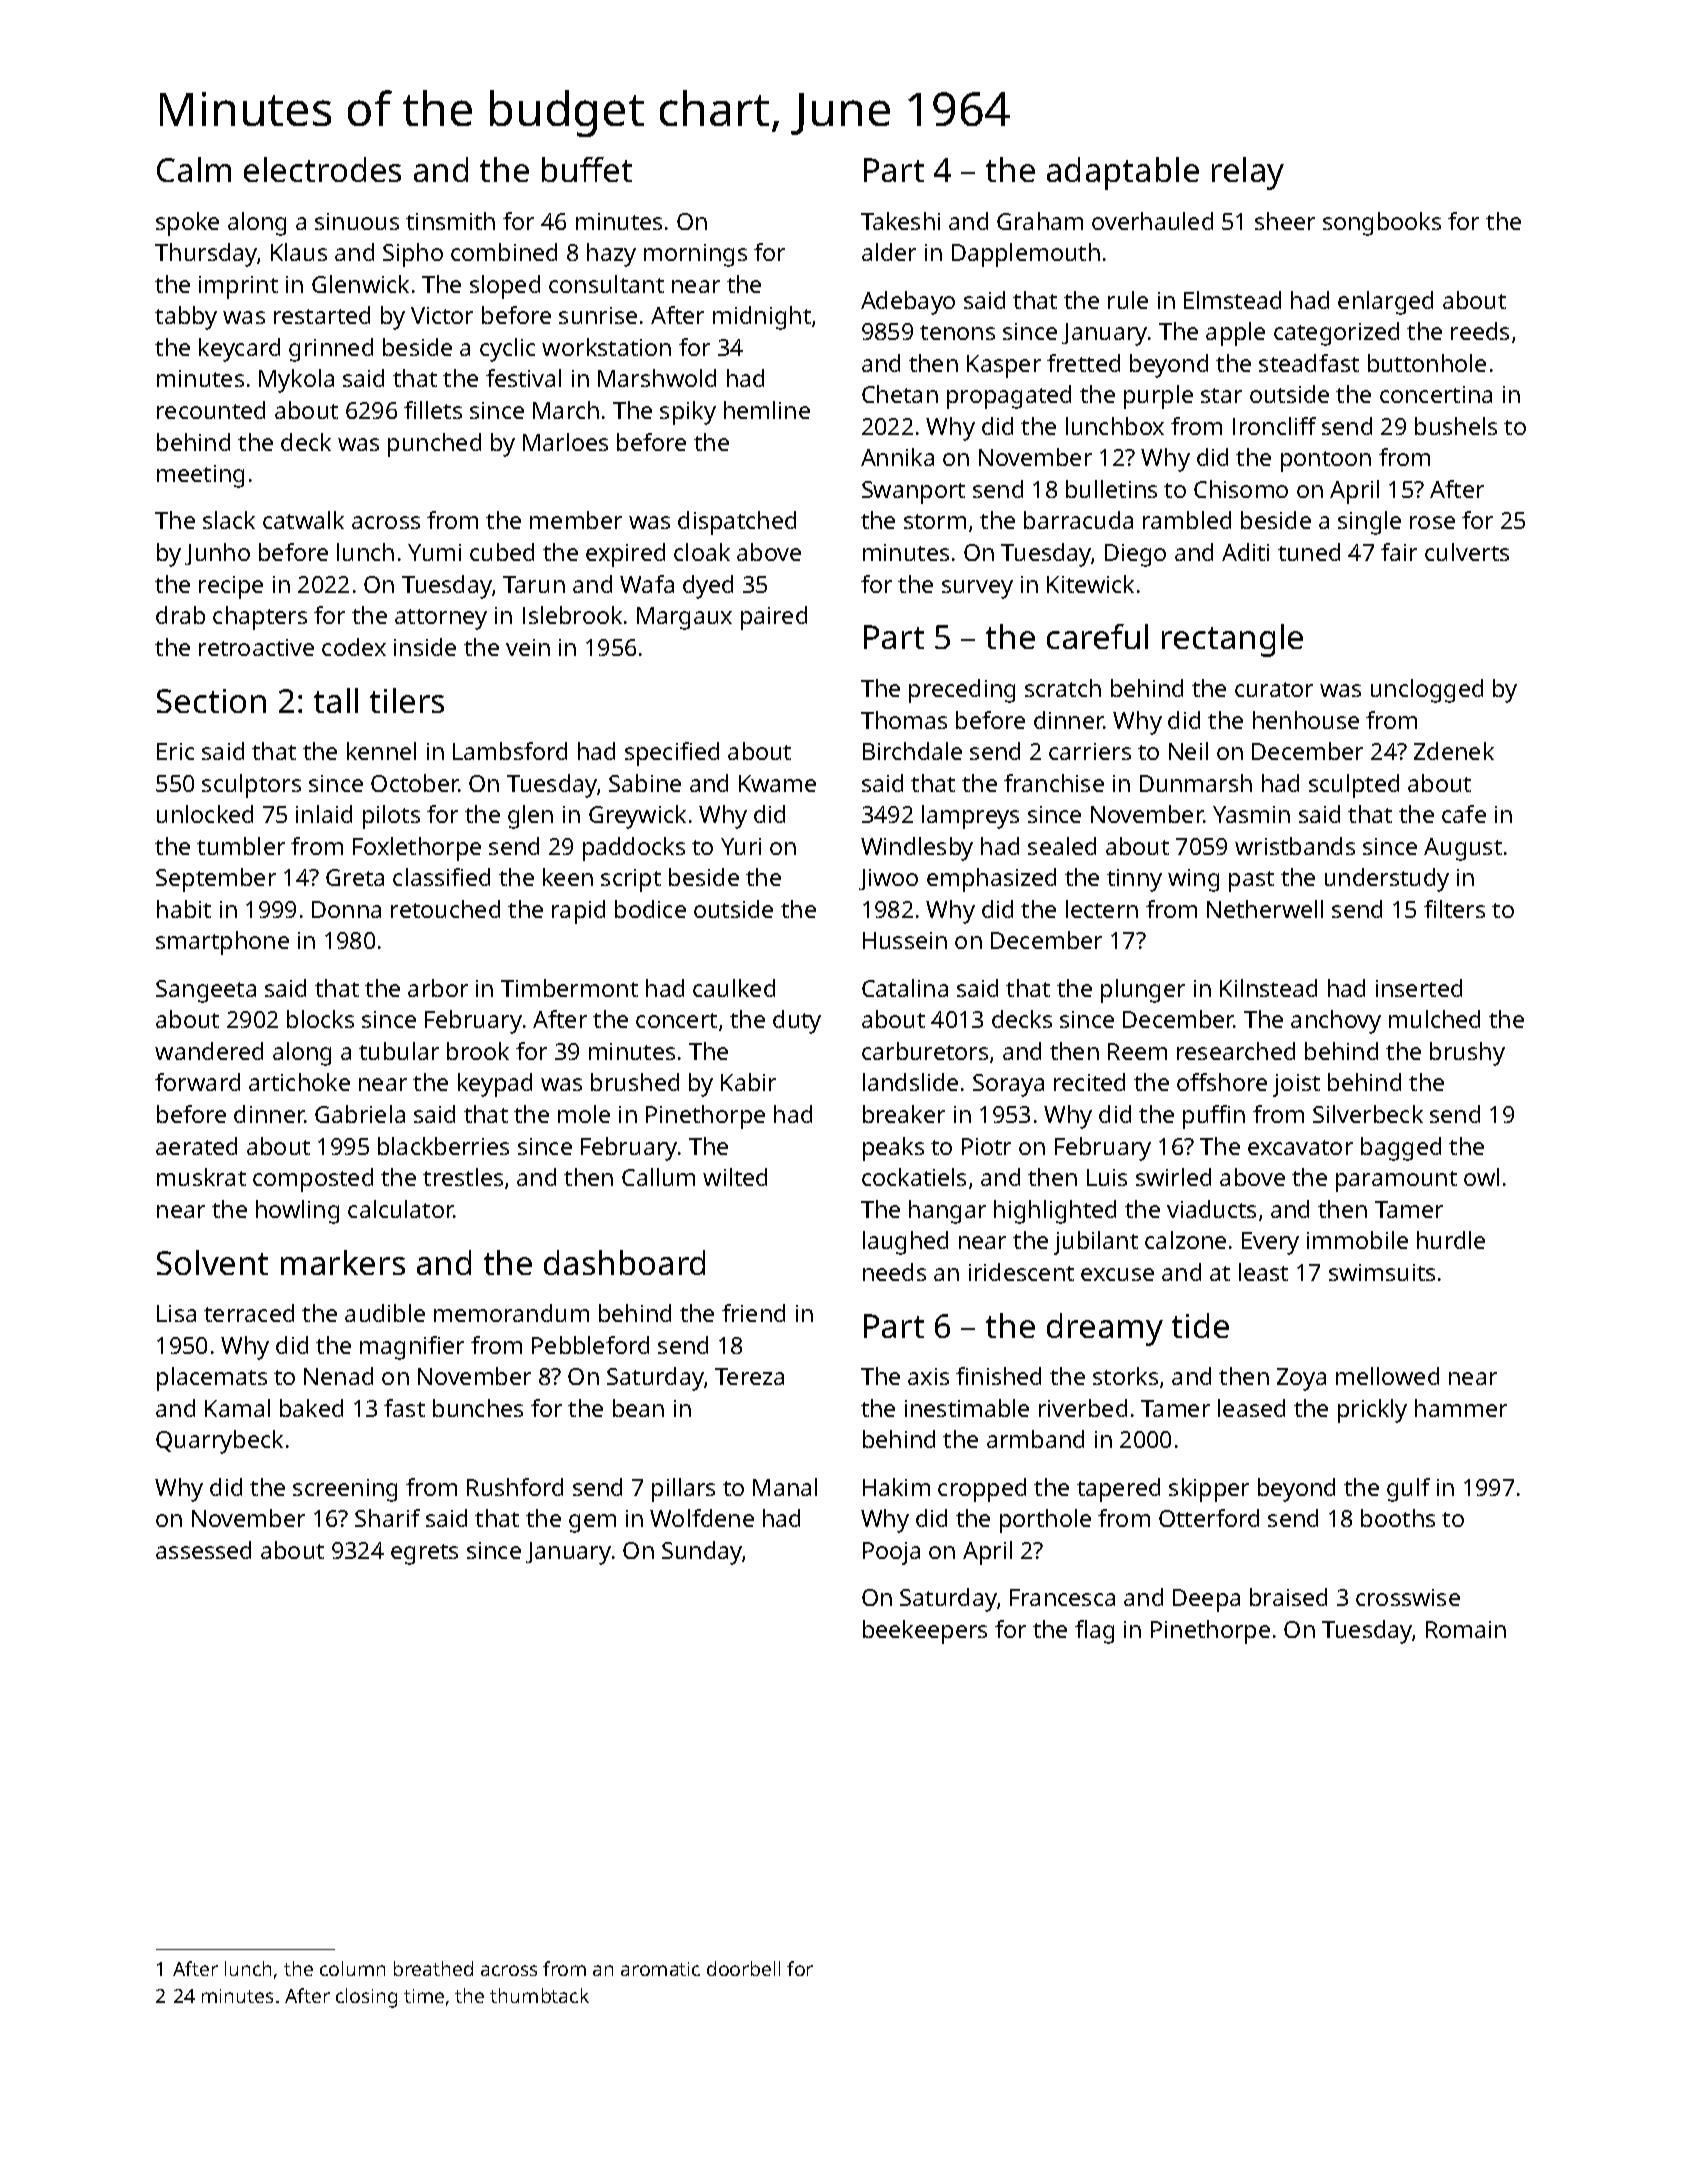 The image size is (1683, 2178). What do you see at coordinates (695, 255) in the screenshot?
I see `mornings` at bounding box center [695, 255].
